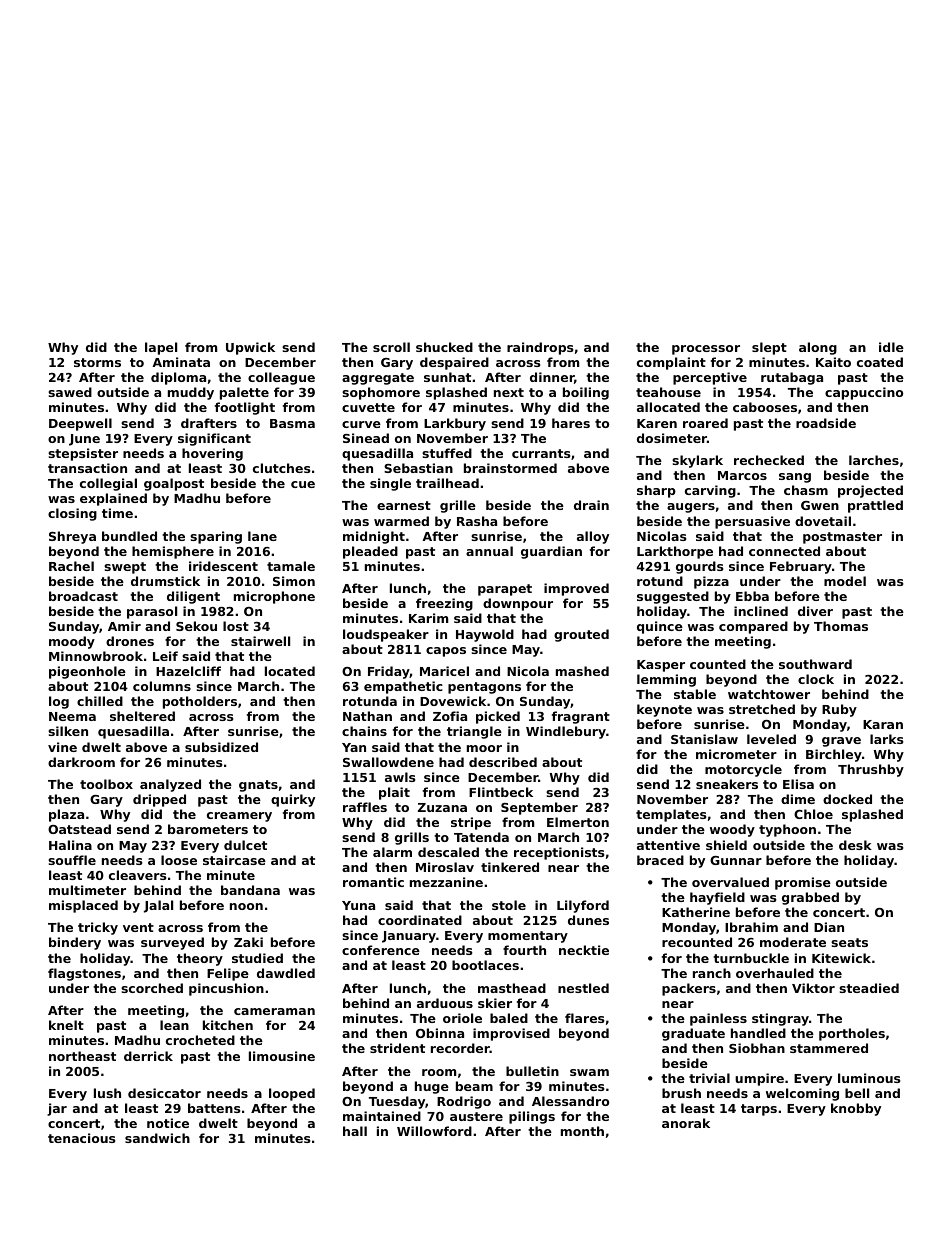 This image has height=1233, width=952. What do you see at coordinates (798, 784) in the image?
I see `Elisa` at bounding box center [798, 784].
